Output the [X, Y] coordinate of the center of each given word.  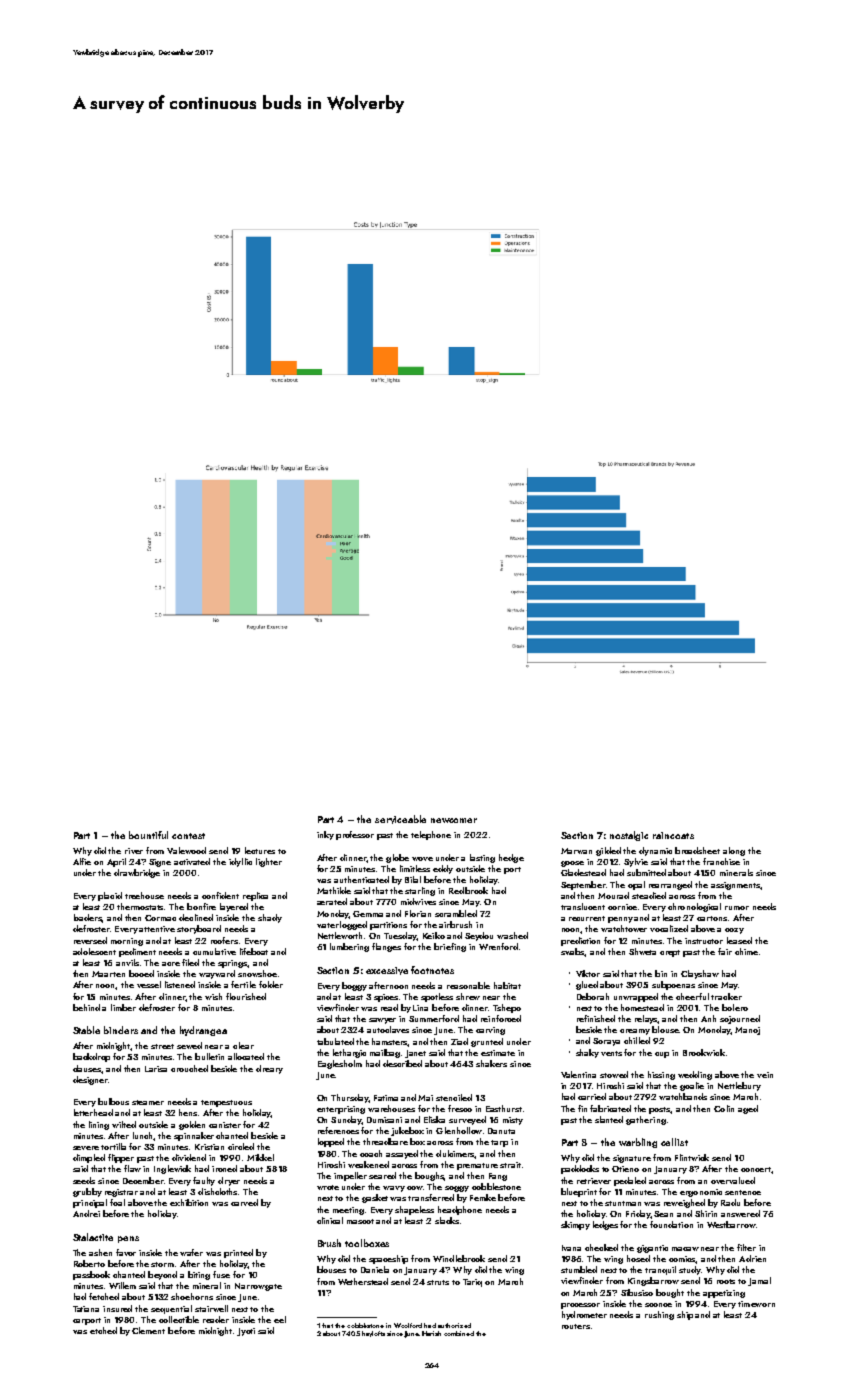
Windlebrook [459, 1258]
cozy [734, 931]
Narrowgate [258, 1287]
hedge [511, 858]
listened [180, 984]
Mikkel [260, 1157]
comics [682, 1259]
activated [192, 861]
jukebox [407, 1131]
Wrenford [498, 946]
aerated [332, 901]
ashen [100, 1252]
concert [756, 1169]
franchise [721, 861]
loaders [88, 918]
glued [587, 985]
